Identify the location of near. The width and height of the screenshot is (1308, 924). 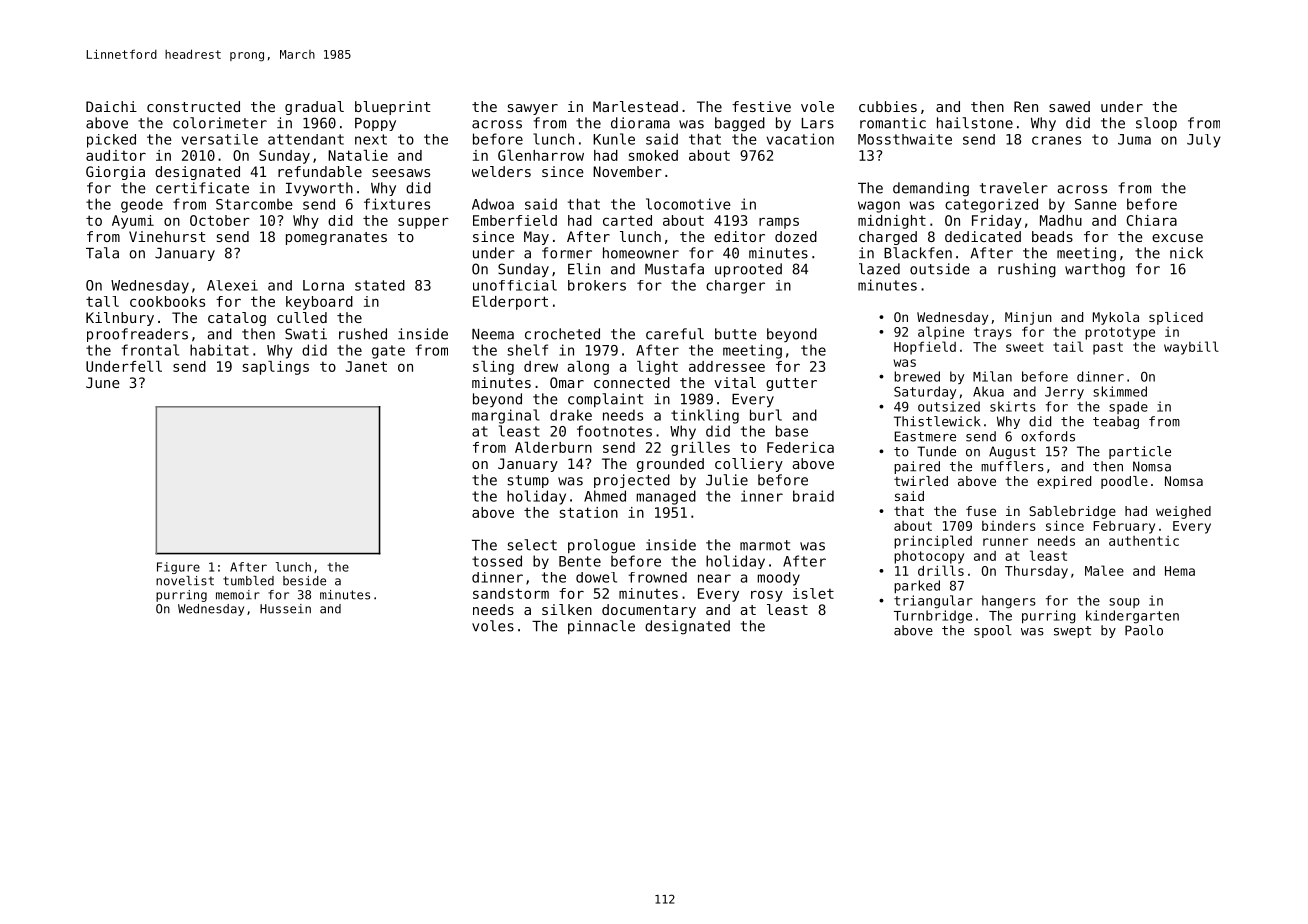
(714, 578).
